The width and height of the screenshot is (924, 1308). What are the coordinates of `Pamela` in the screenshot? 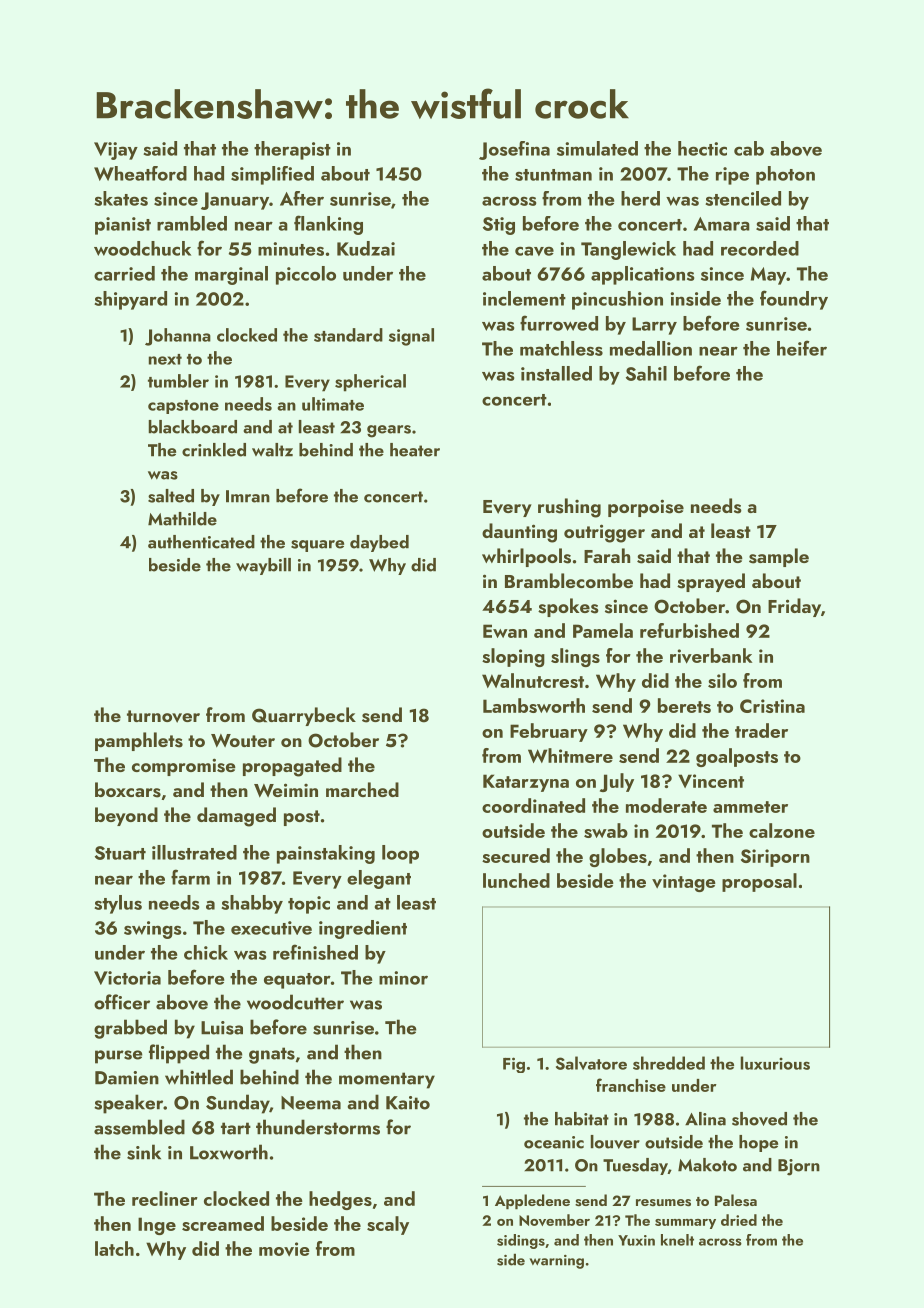 It's located at (603, 630).
